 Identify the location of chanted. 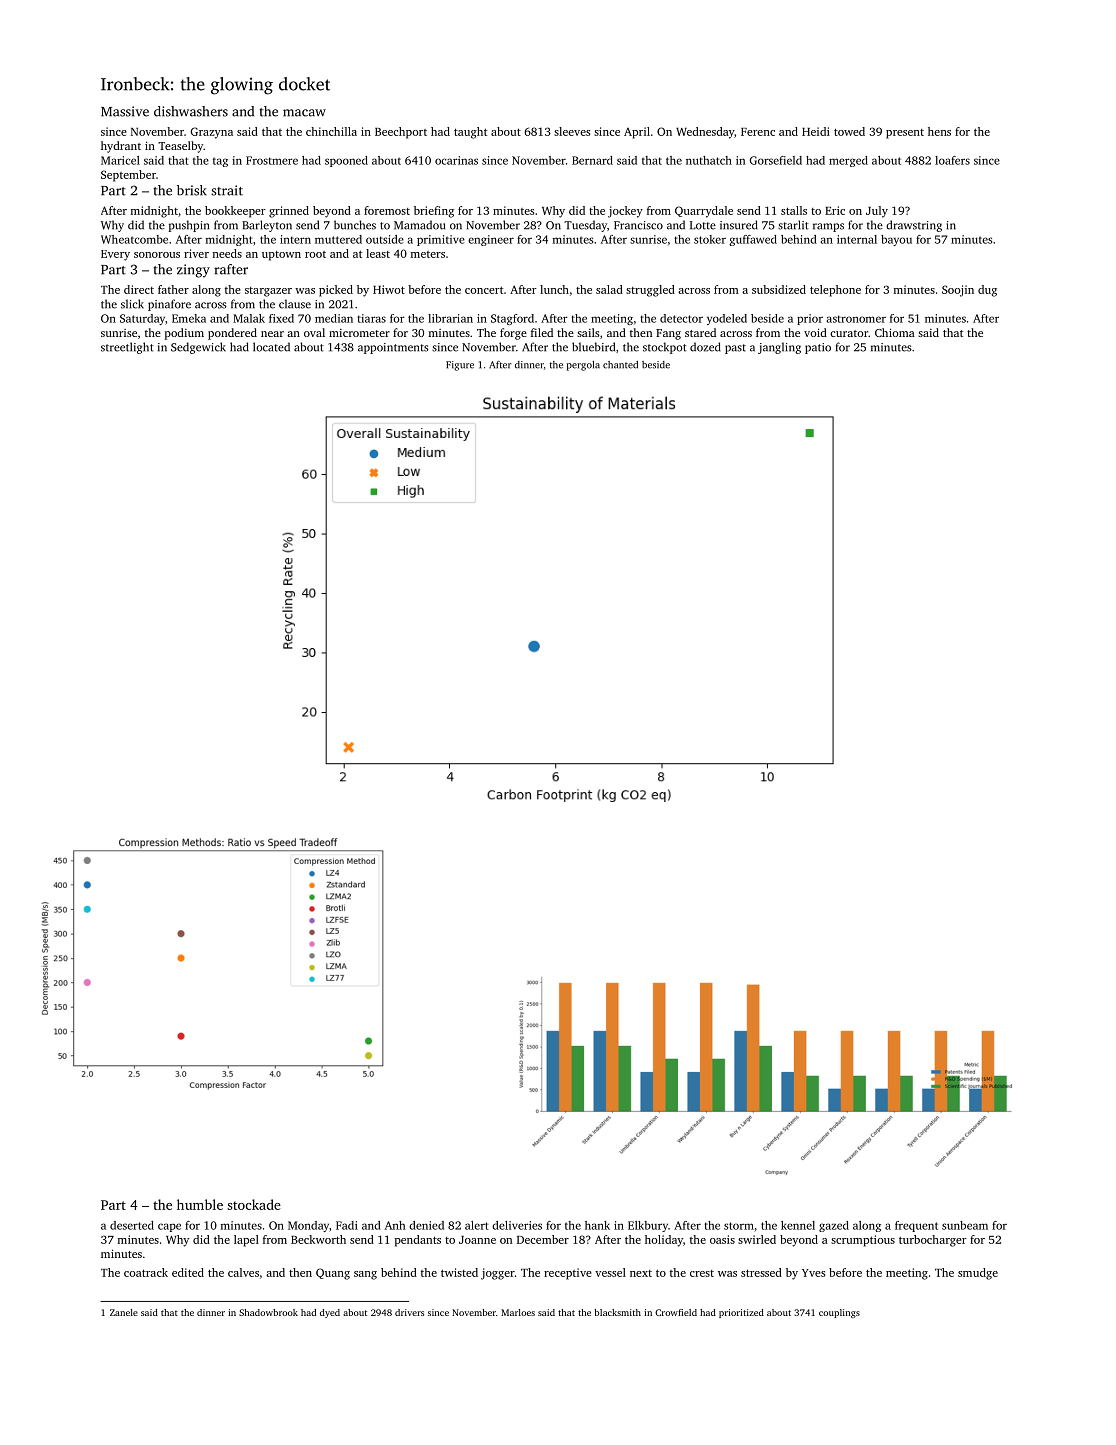
(620, 365).
